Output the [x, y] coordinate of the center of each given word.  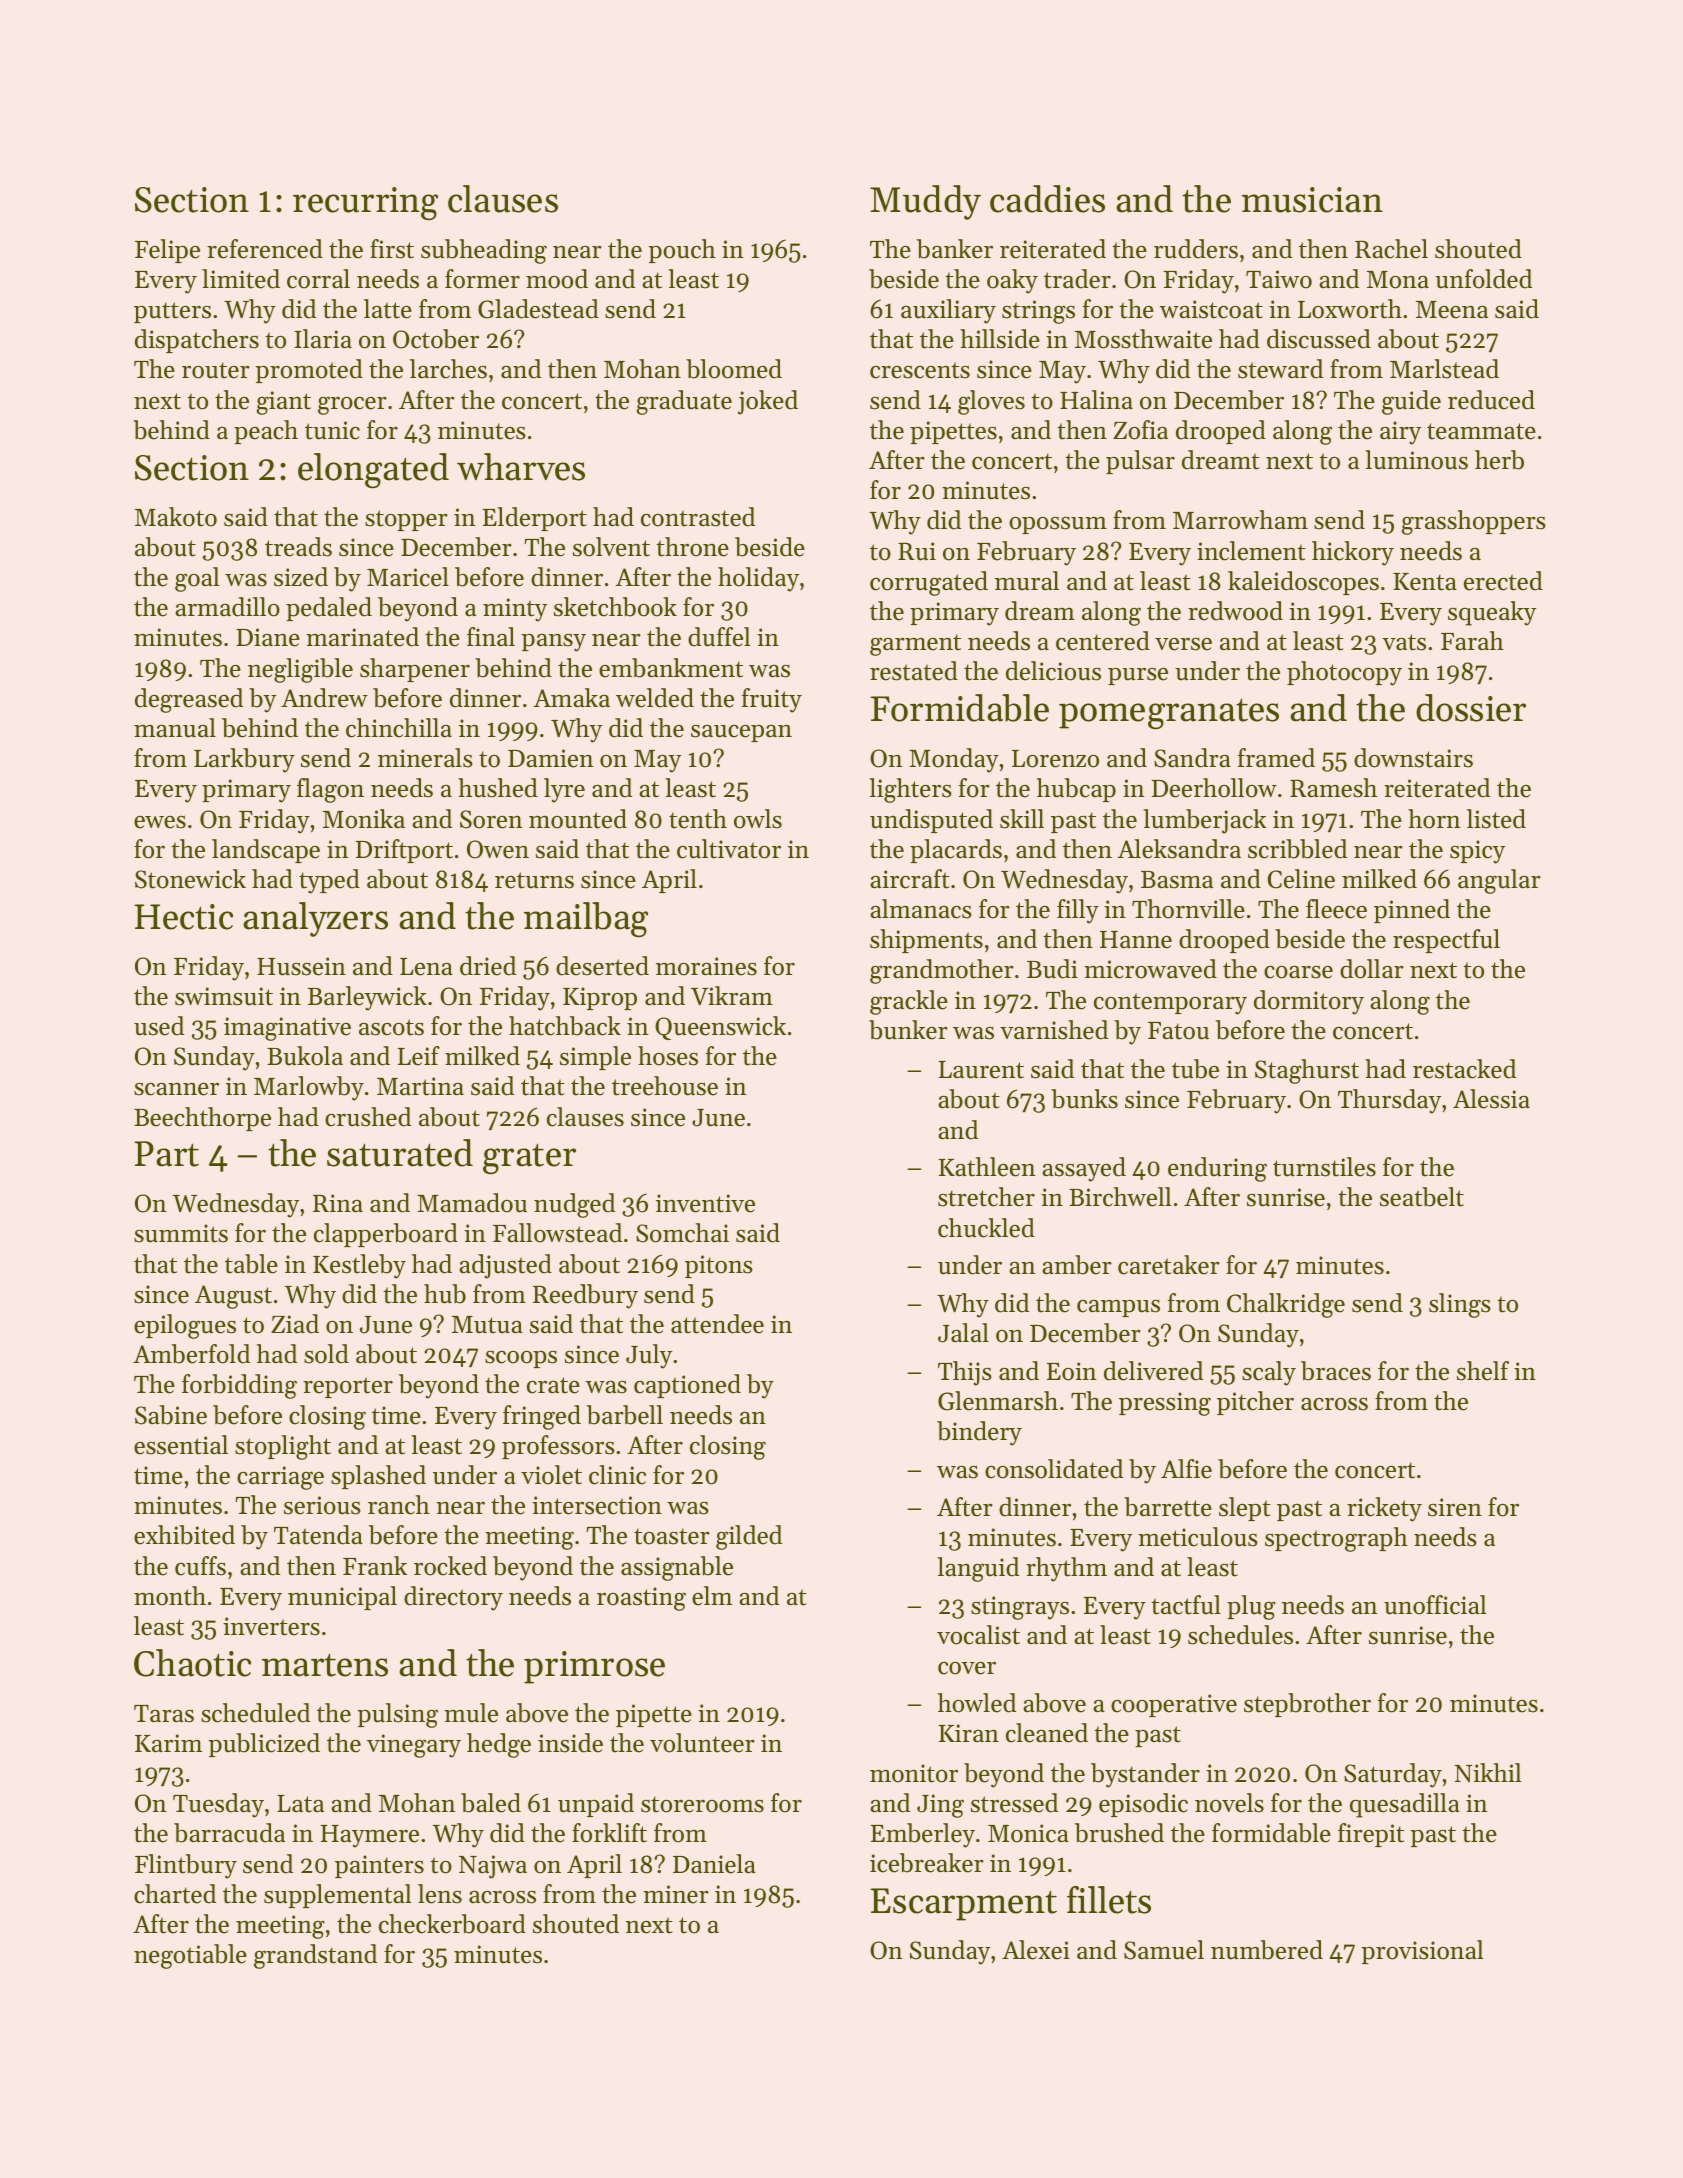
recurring [365, 204]
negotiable [190, 1956]
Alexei [1036, 1950]
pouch [682, 251]
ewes [160, 822]
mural [1027, 581]
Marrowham [1240, 520]
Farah [1472, 640]
